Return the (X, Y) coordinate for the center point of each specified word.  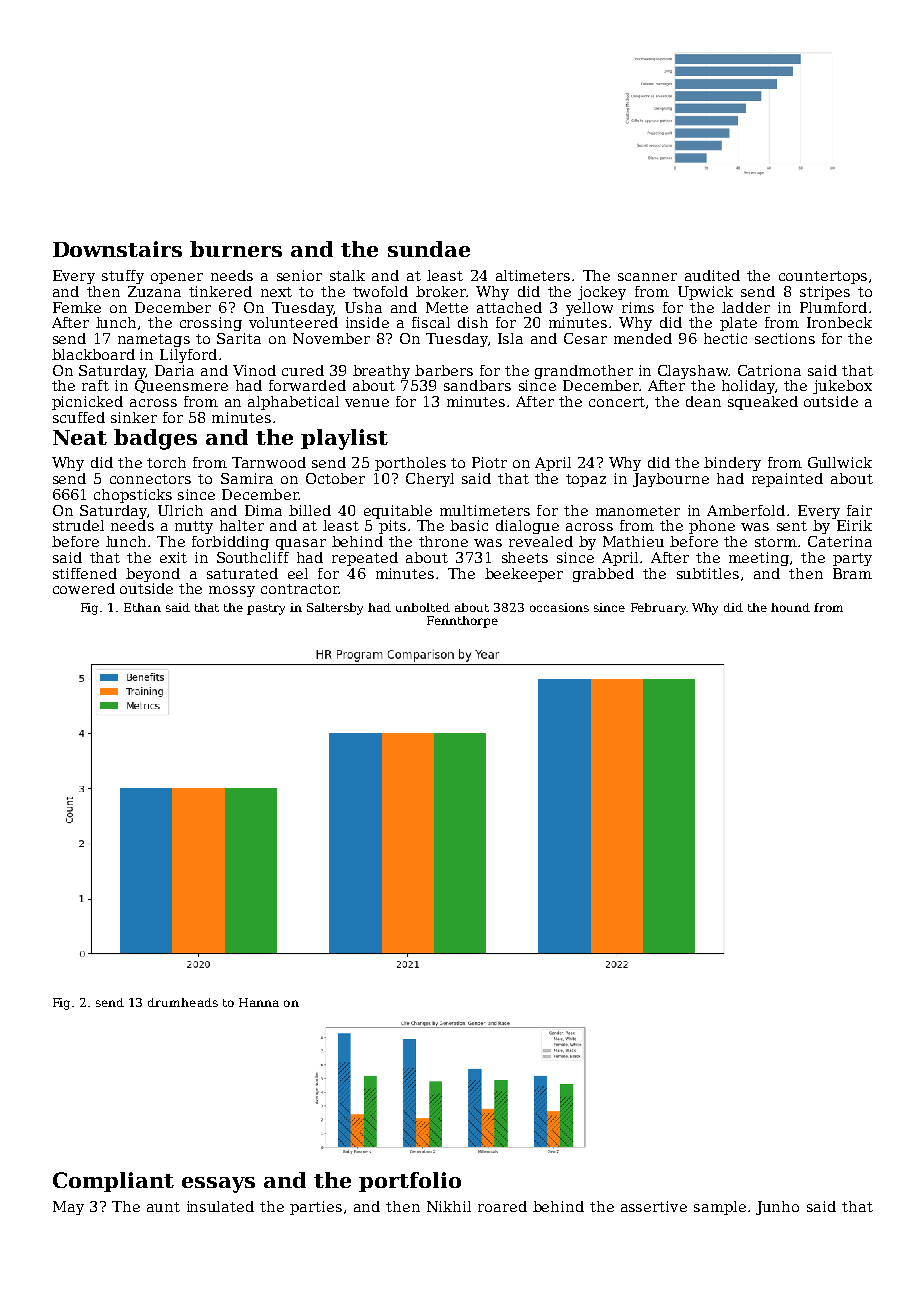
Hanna (259, 1002)
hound (790, 607)
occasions (559, 607)
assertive (654, 1206)
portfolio (410, 1182)
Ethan (142, 607)
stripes (825, 293)
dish (473, 322)
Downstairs (117, 249)
